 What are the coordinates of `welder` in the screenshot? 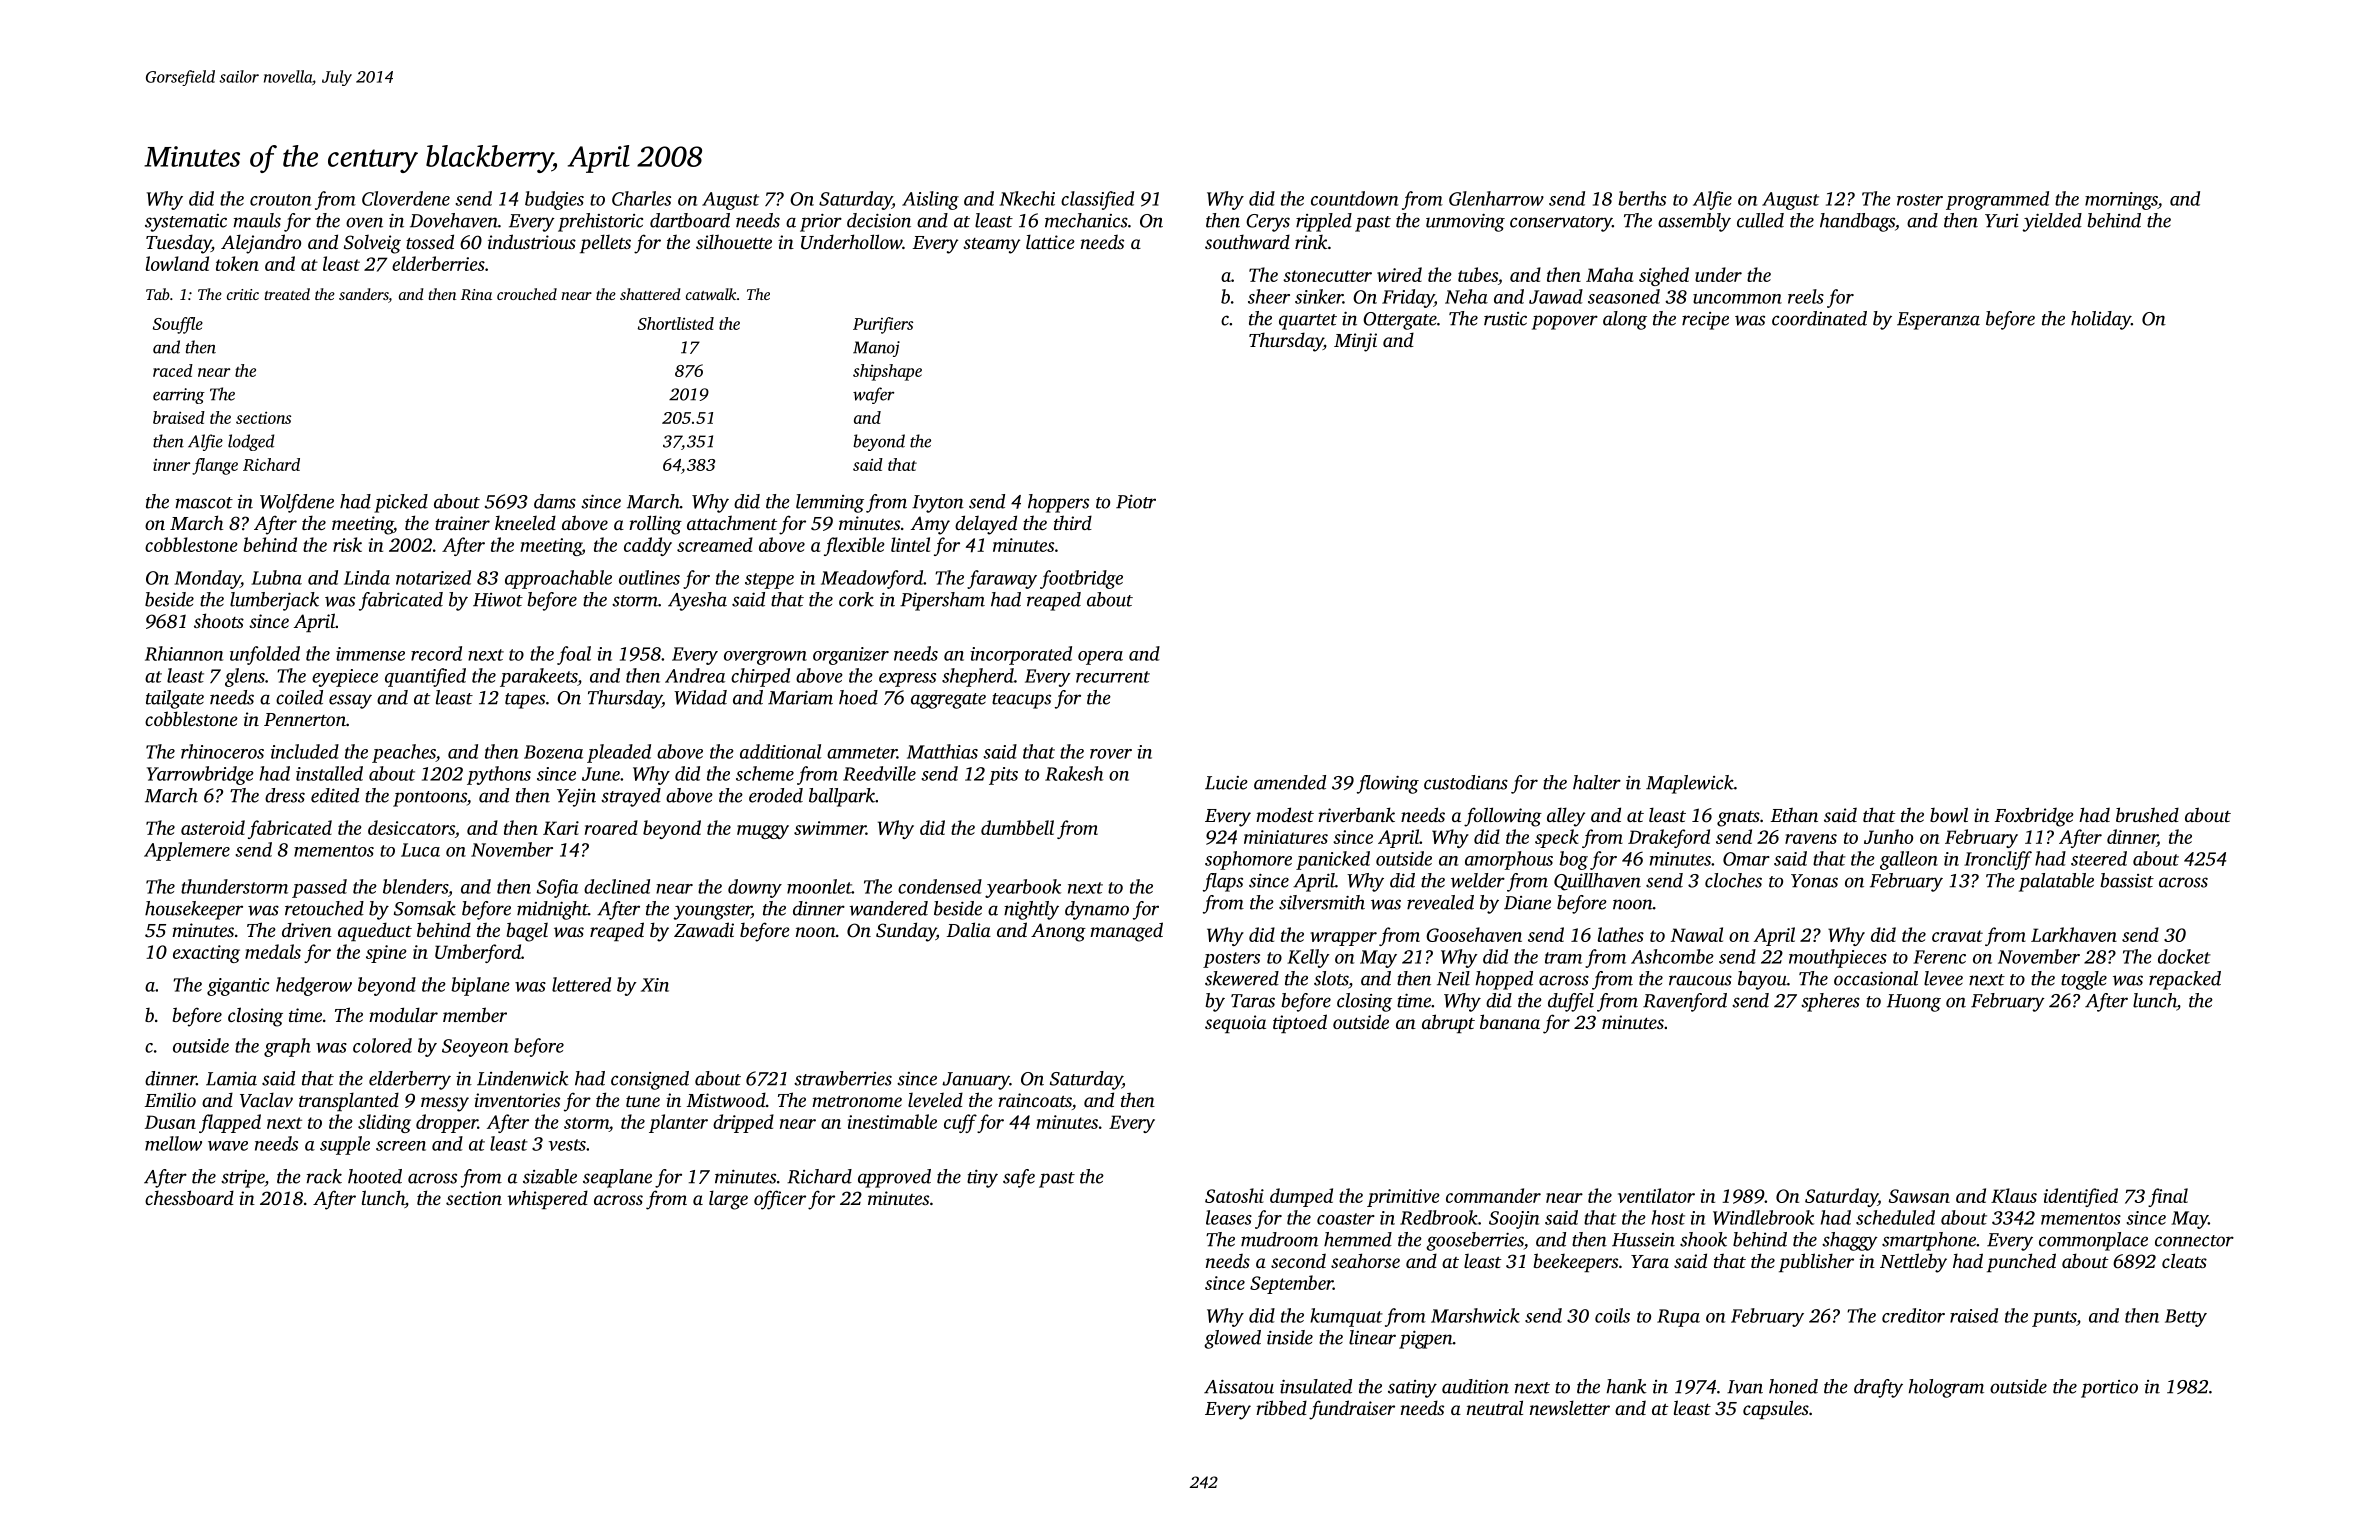 It's located at (1478, 880).
